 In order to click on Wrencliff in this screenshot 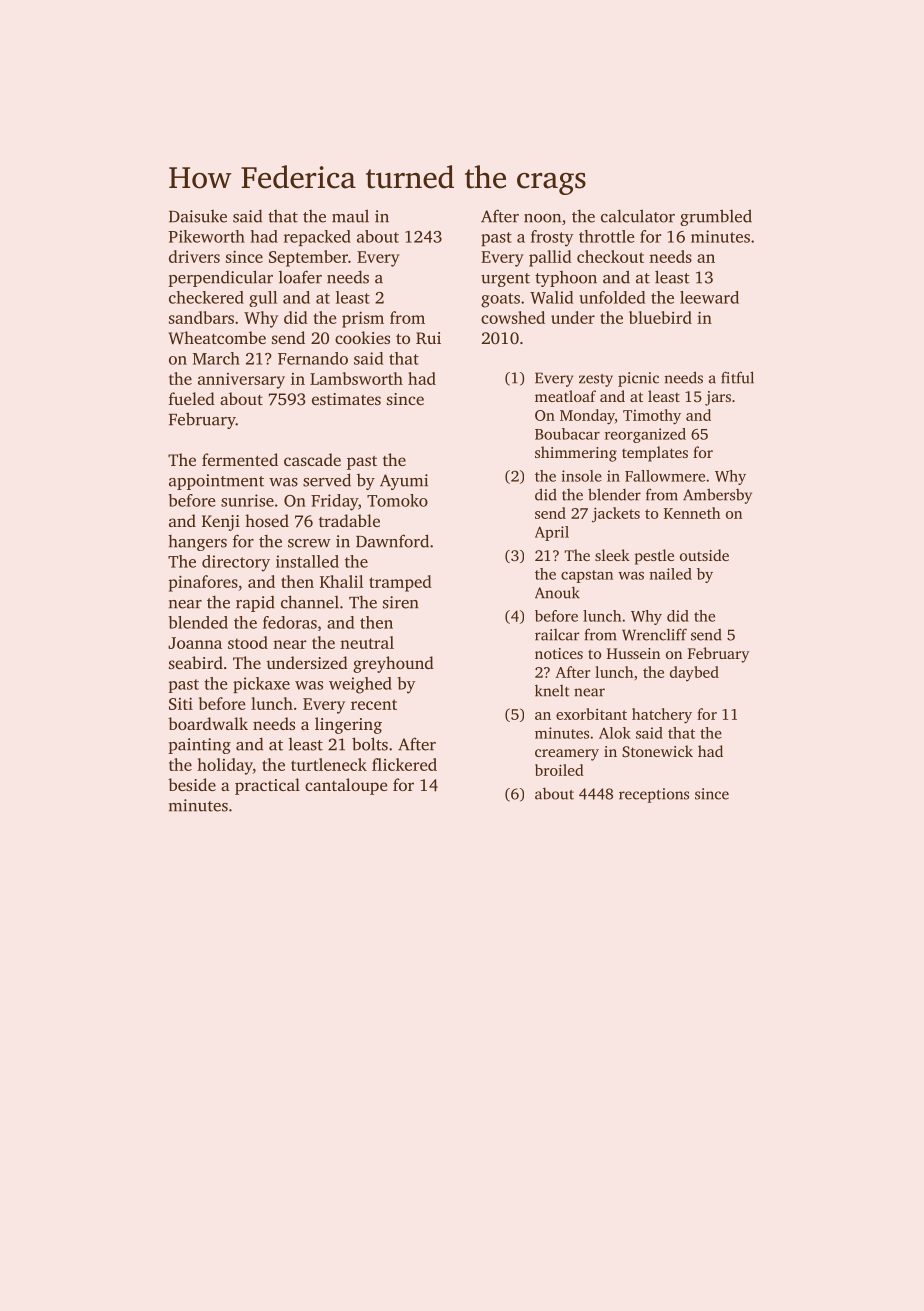, I will do `click(654, 634)`.
